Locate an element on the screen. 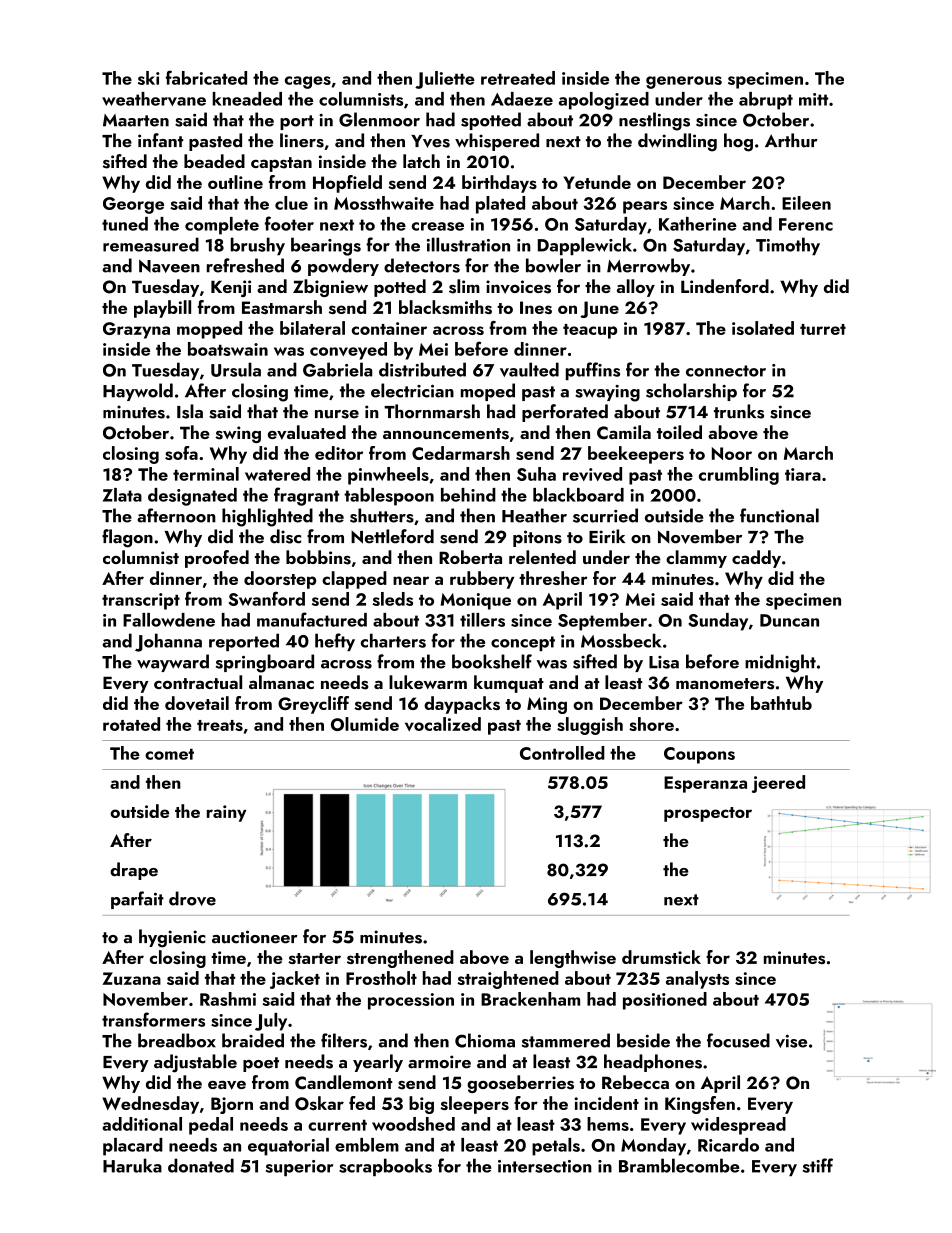 The image size is (952, 1233). Grazyna is located at coordinates (136, 330).
